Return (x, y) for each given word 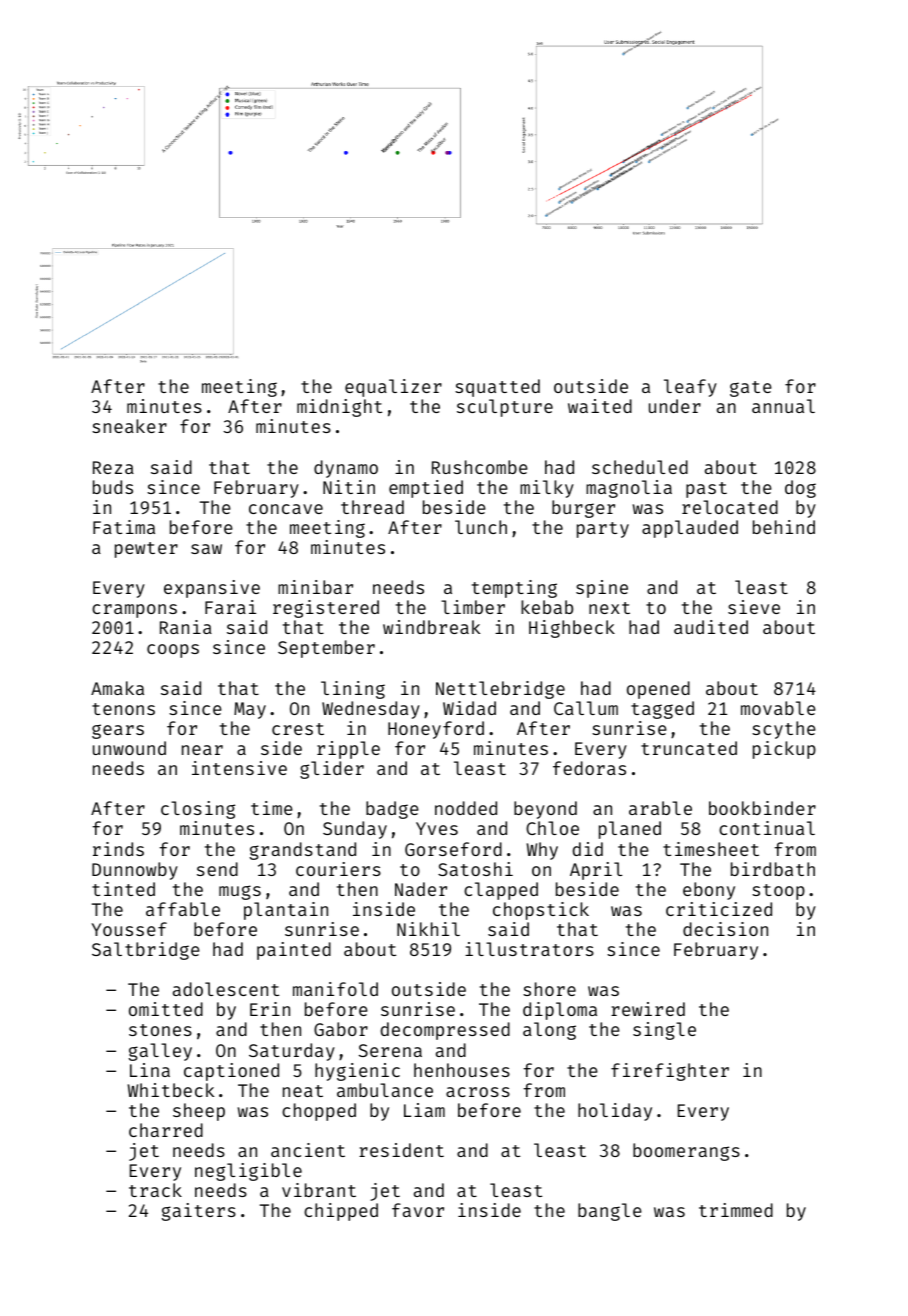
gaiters (199, 1212)
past (706, 490)
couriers (338, 869)
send (217, 869)
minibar (315, 587)
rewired (648, 1009)
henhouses (462, 1070)
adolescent (226, 989)
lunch (481, 527)
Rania (186, 627)
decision (725, 929)
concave (286, 509)
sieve (754, 607)
